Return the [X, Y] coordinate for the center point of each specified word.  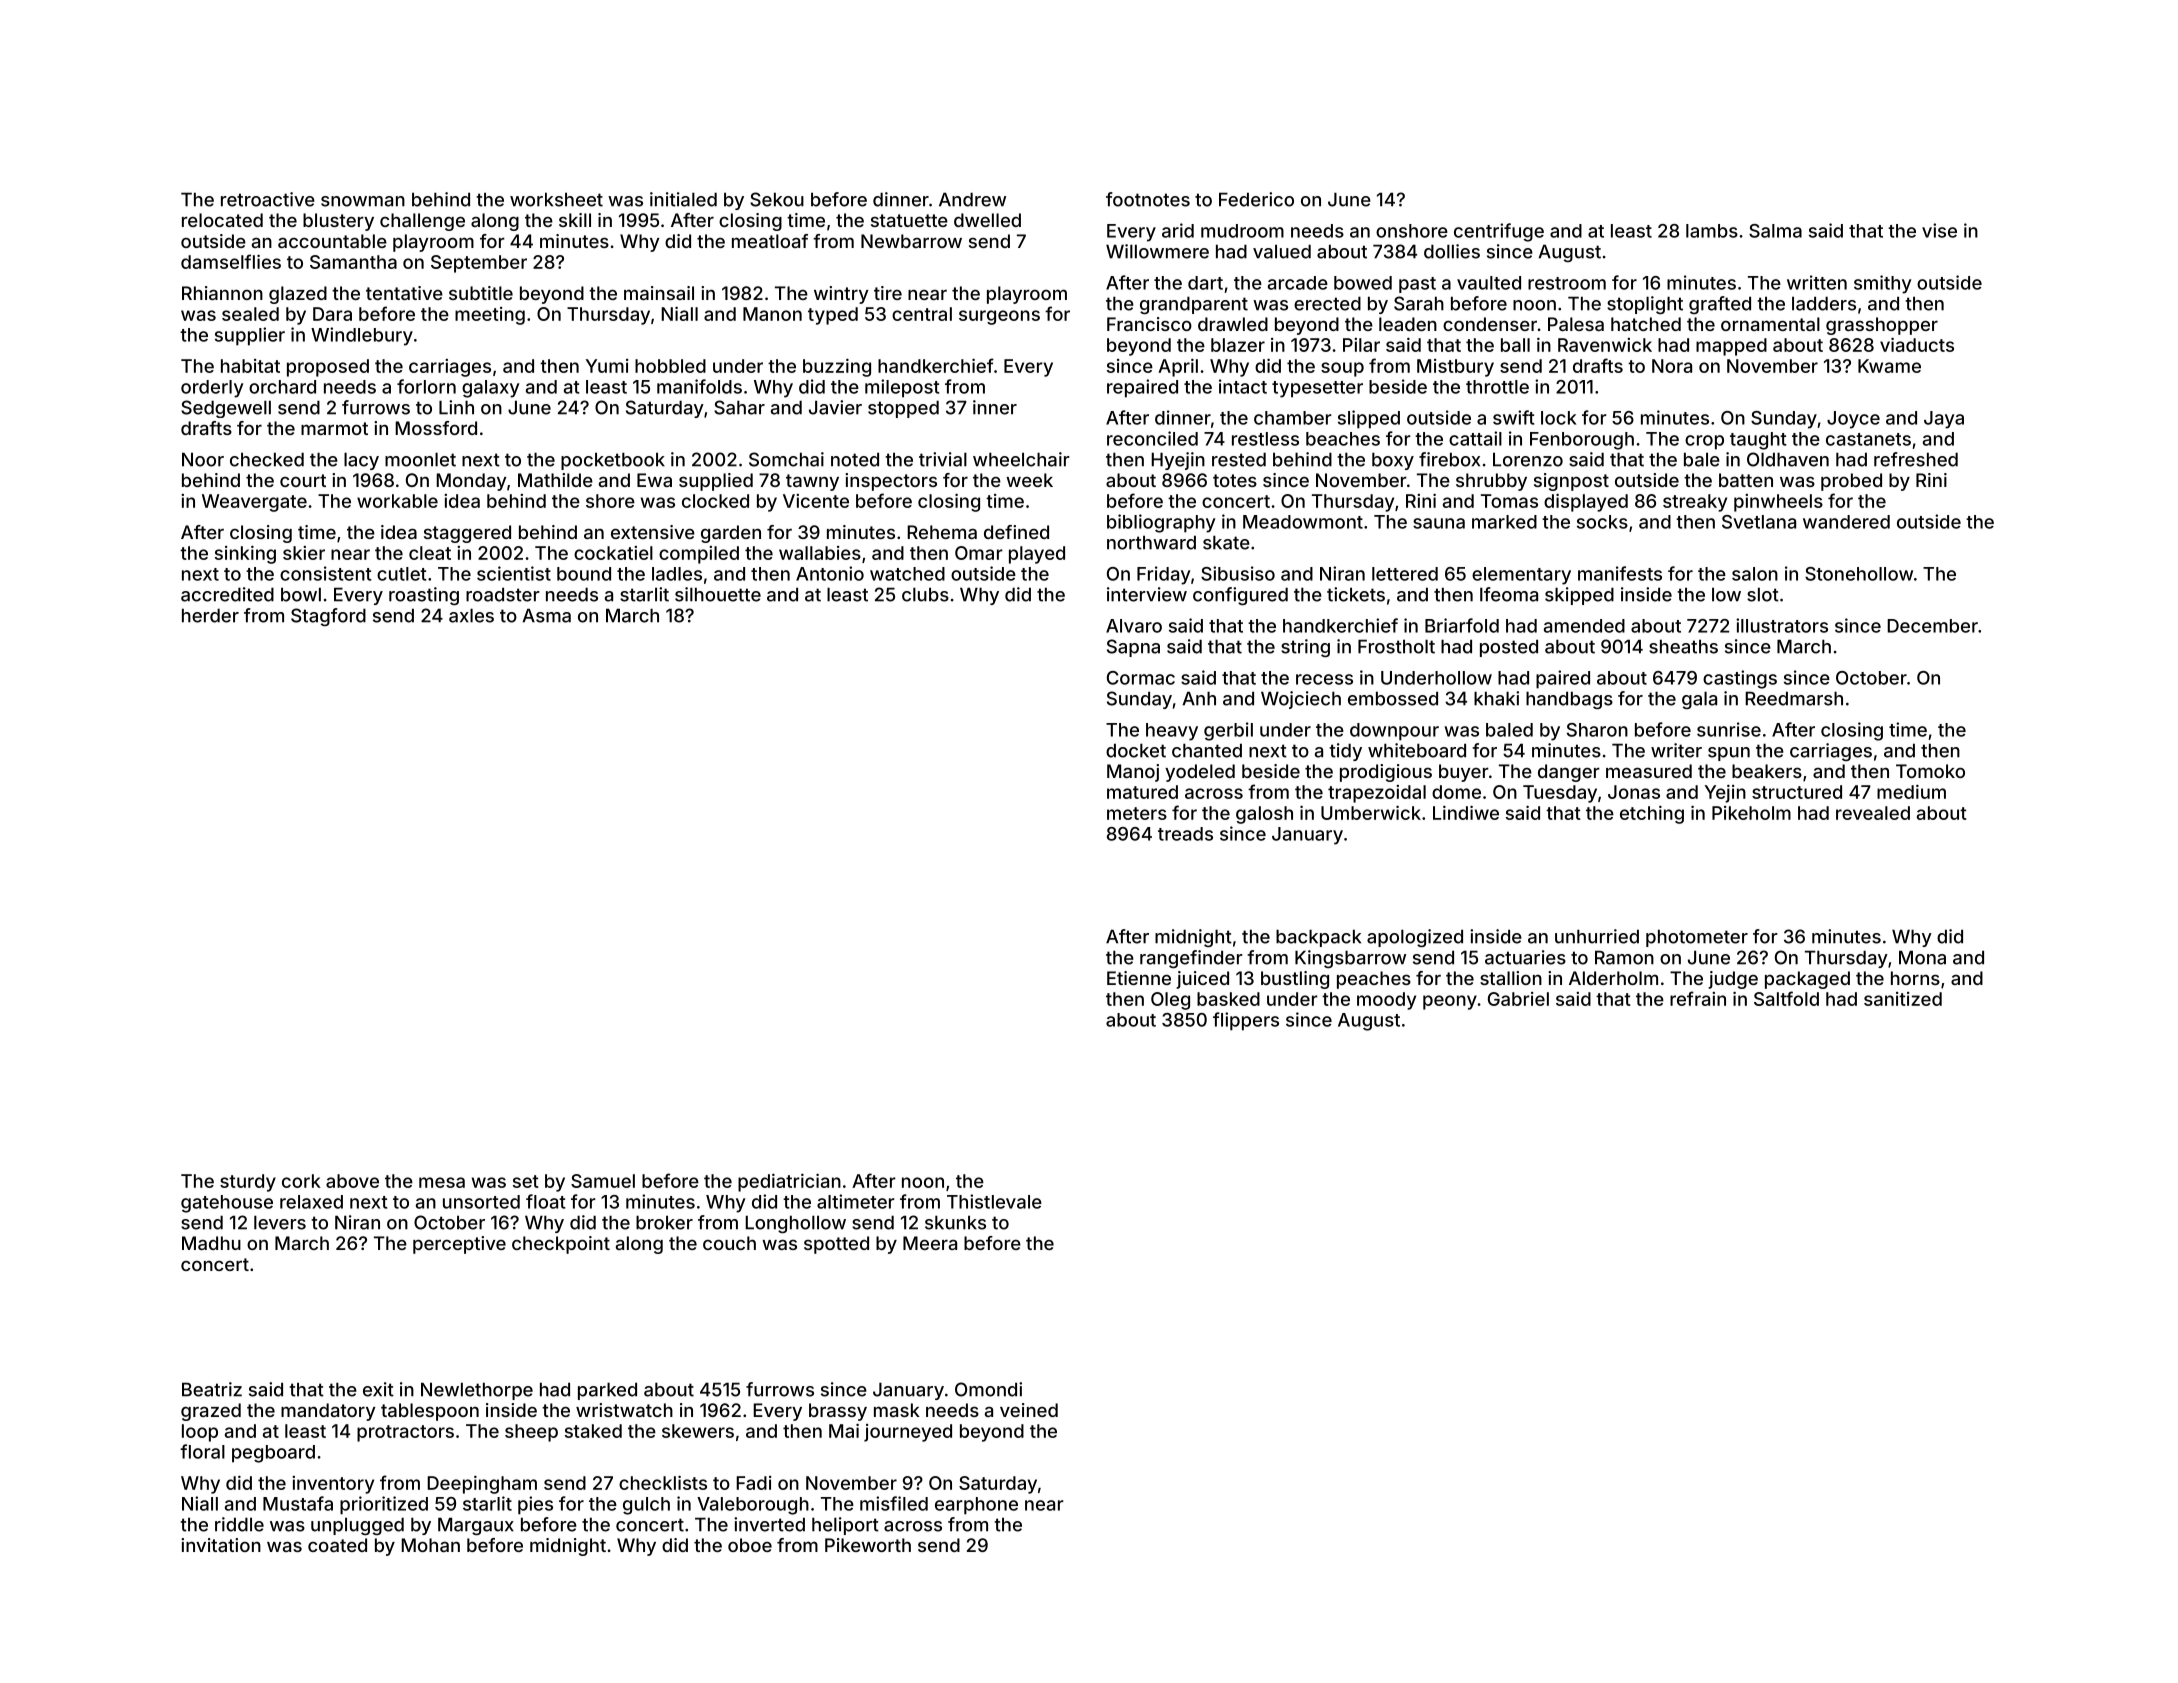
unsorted [481, 1202]
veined [1029, 1410]
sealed [250, 314]
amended [1584, 626]
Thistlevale [994, 1201]
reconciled [1152, 438]
